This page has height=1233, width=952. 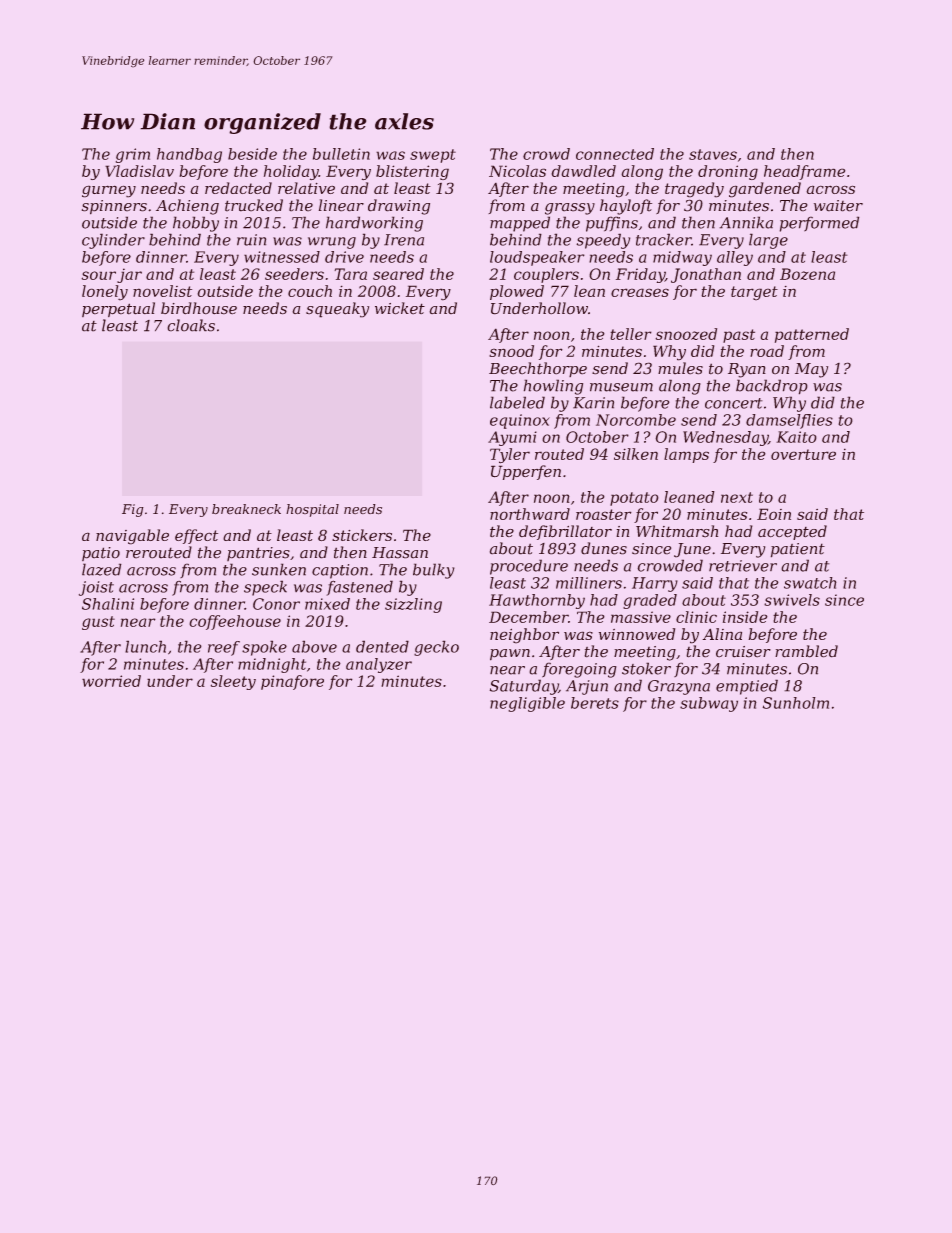 What do you see at coordinates (713, 154) in the page?
I see `staves` at bounding box center [713, 154].
